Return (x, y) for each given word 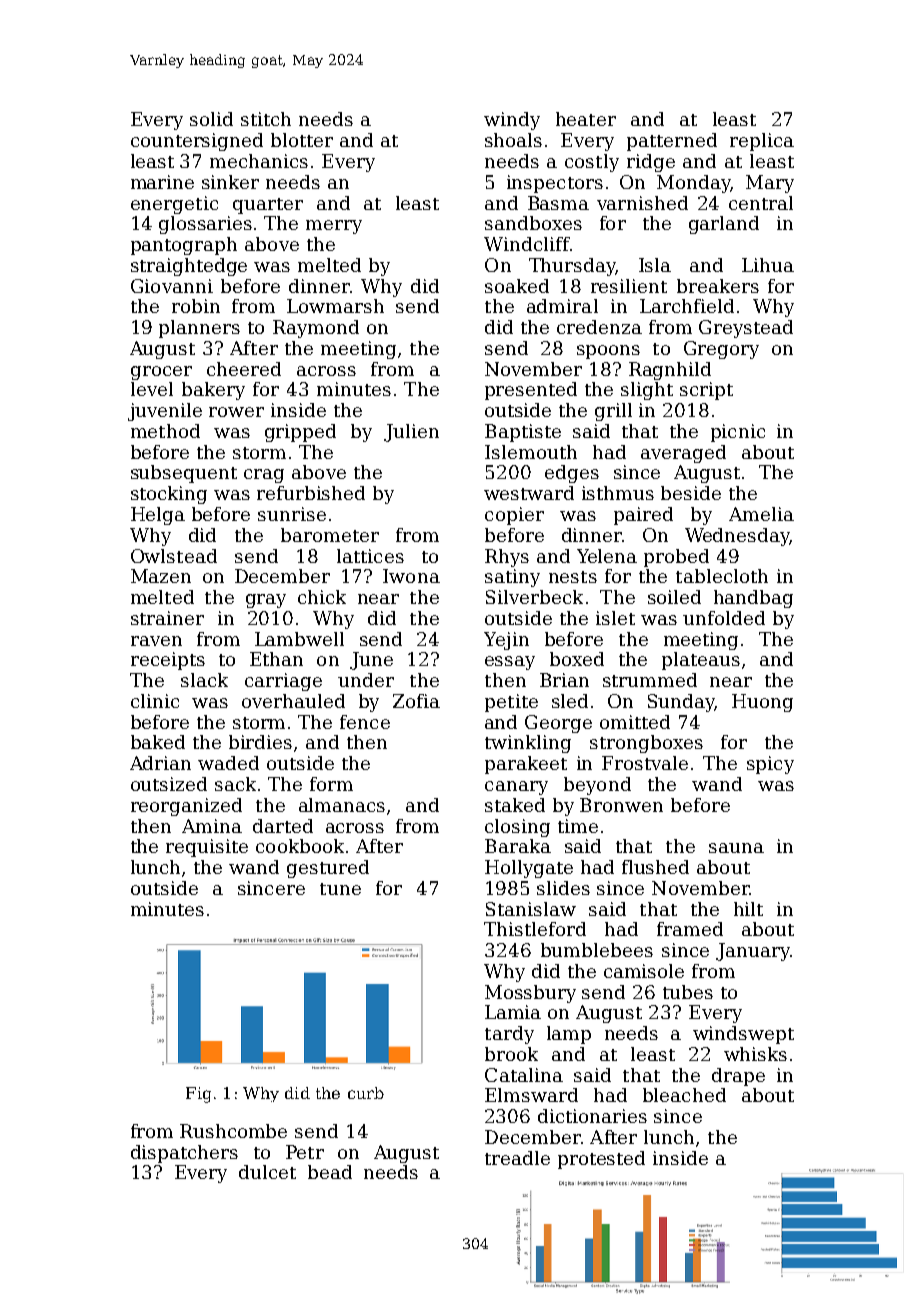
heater (586, 119)
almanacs (342, 805)
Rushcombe (233, 1131)
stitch (266, 119)
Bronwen (621, 805)
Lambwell (299, 639)
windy (512, 121)
